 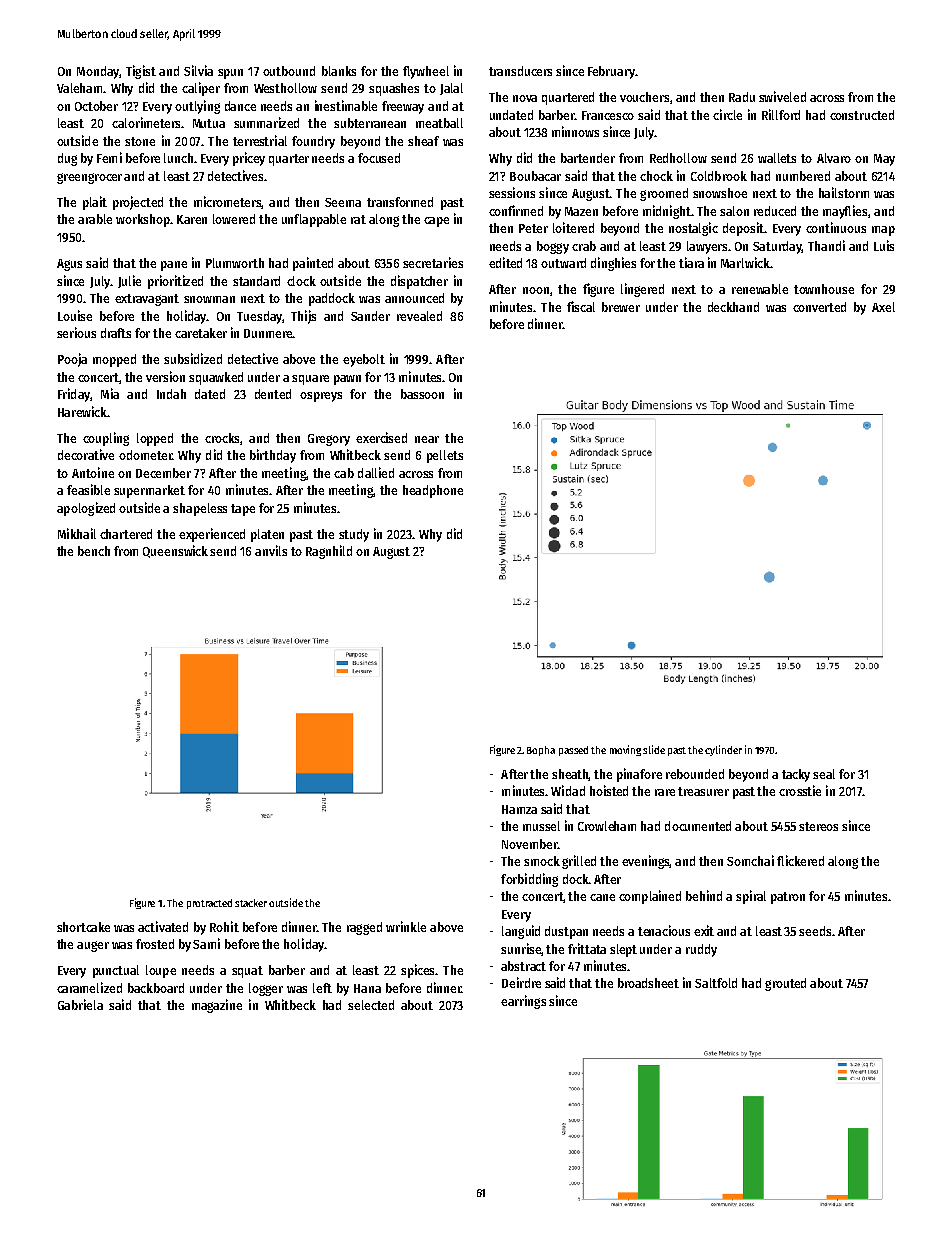 What do you see at coordinates (520, 71) in the document?
I see `transducers` at bounding box center [520, 71].
